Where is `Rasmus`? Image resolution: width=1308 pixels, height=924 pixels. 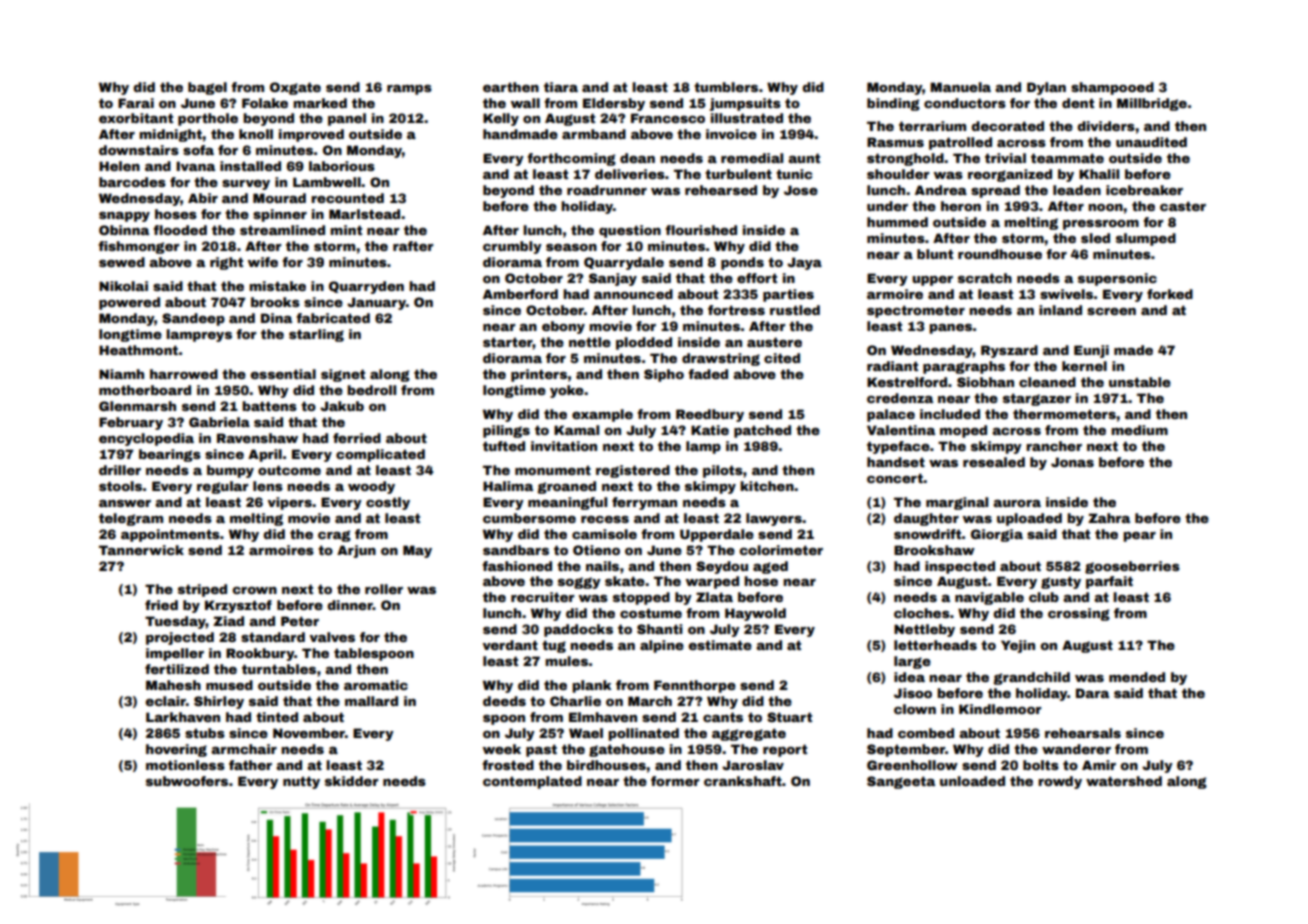
Rasmus is located at coordinates (895, 142).
